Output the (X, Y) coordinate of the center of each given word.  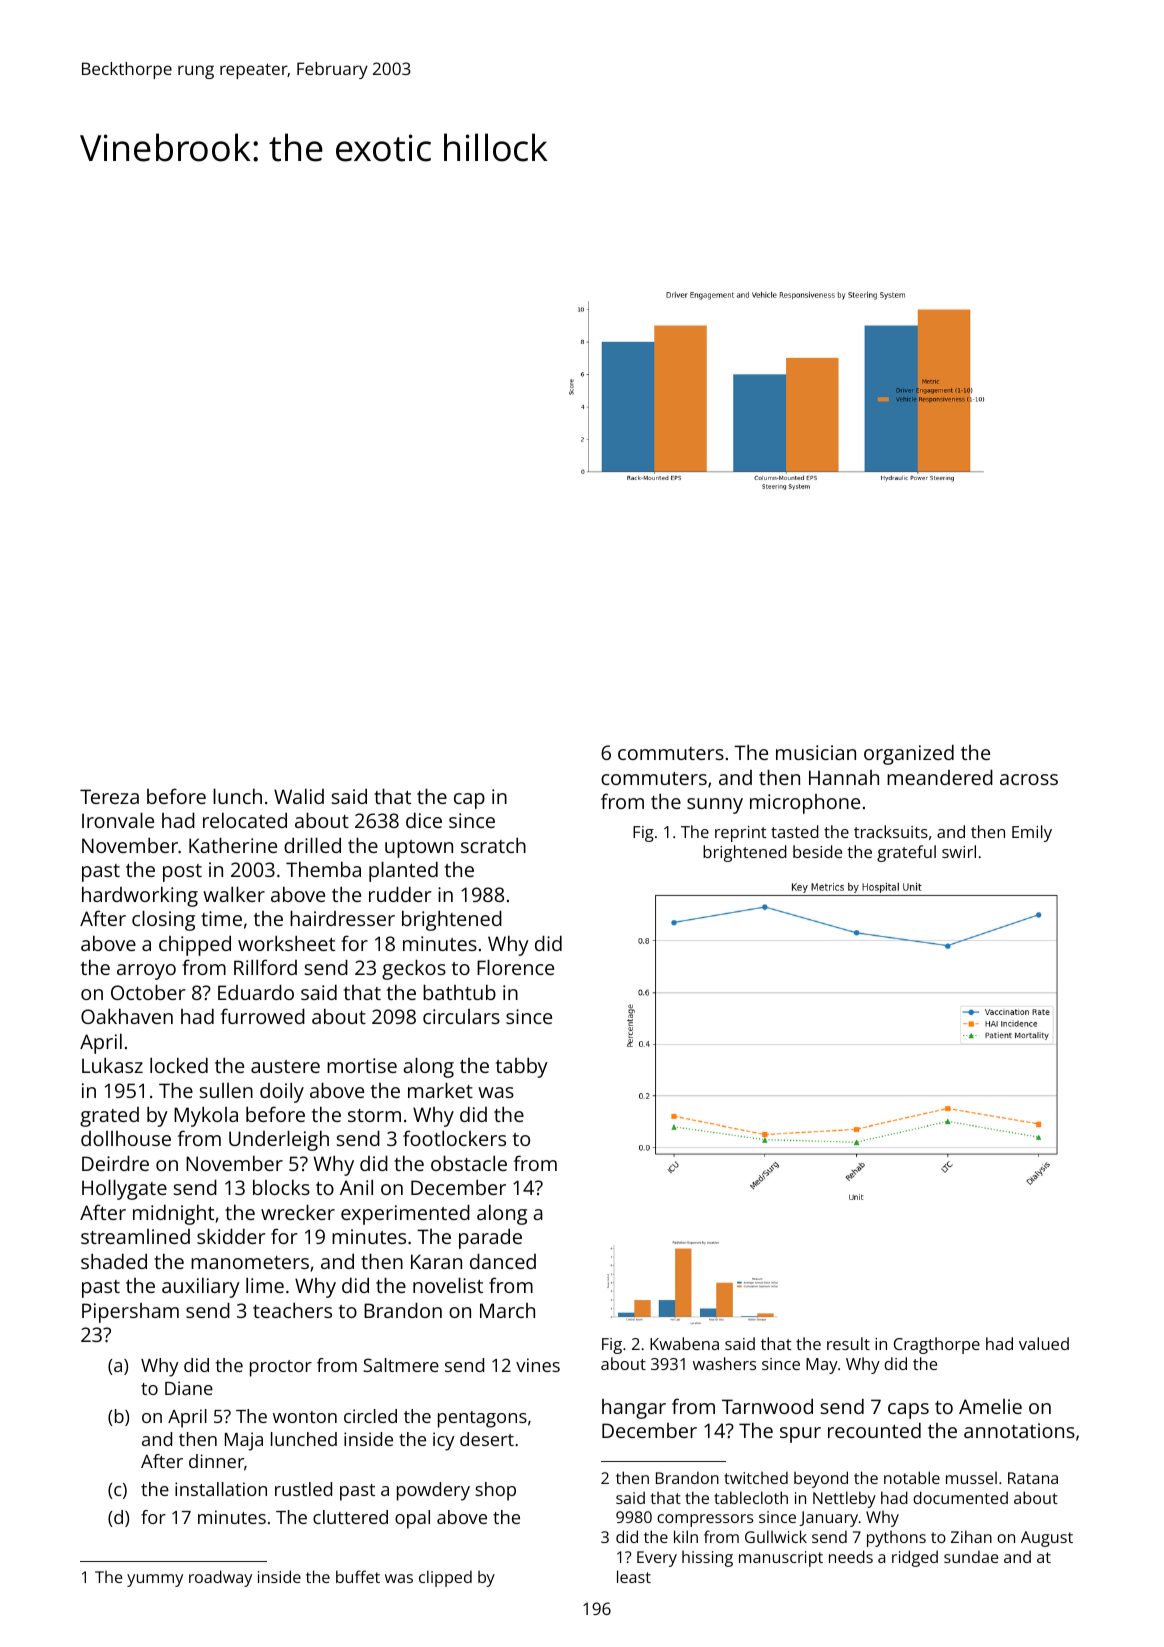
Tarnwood (767, 1406)
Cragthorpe (937, 1345)
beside (817, 851)
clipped (445, 1578)
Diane (189, 1388)
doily (282, 1092)
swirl (959, 851)
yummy (155, 1580)
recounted (874, 1430)
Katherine (233, 845)
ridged (915, 1558)
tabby (522, 1067)
